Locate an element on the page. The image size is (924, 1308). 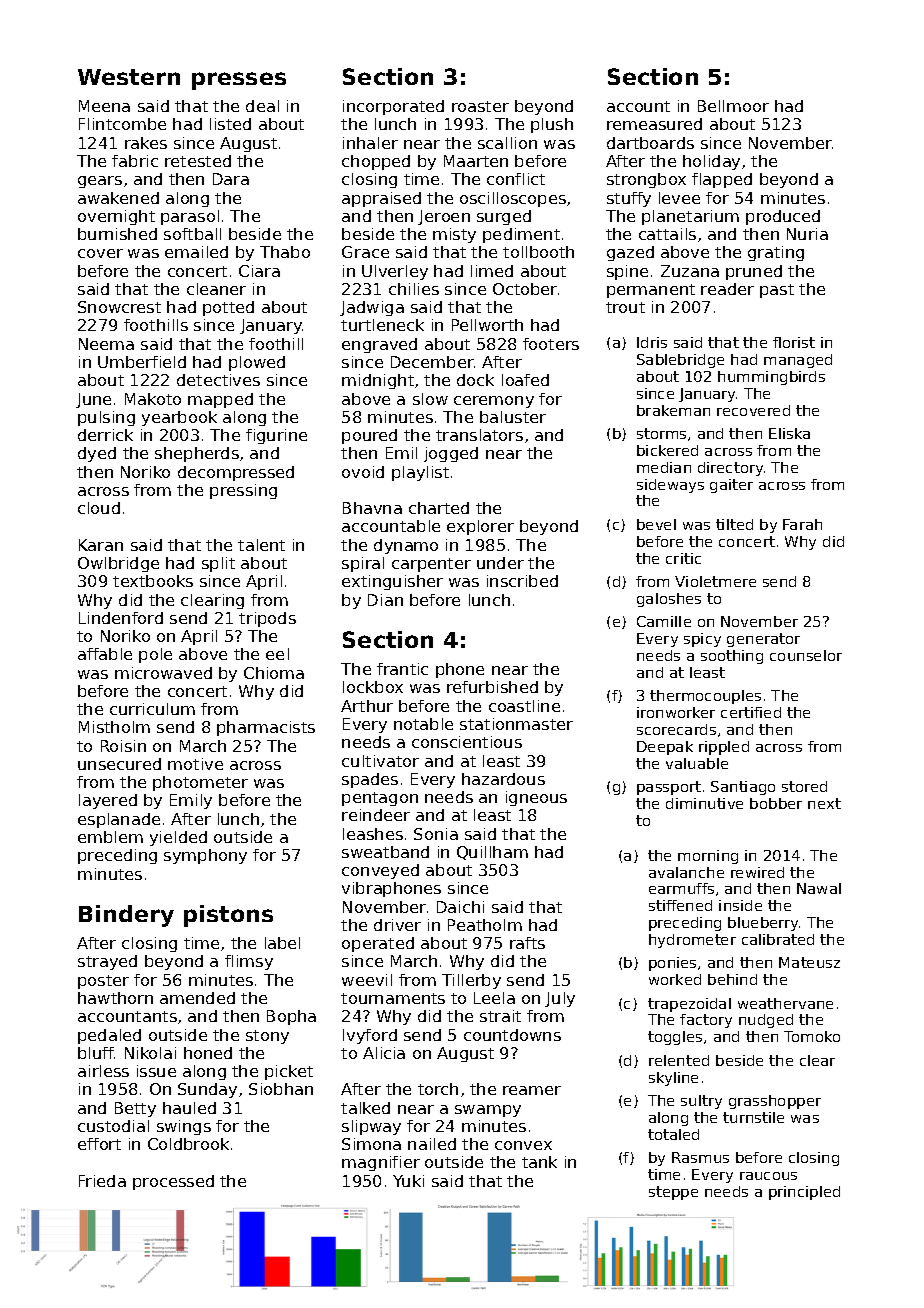
textbooks is located at coordinates (153, 581).
